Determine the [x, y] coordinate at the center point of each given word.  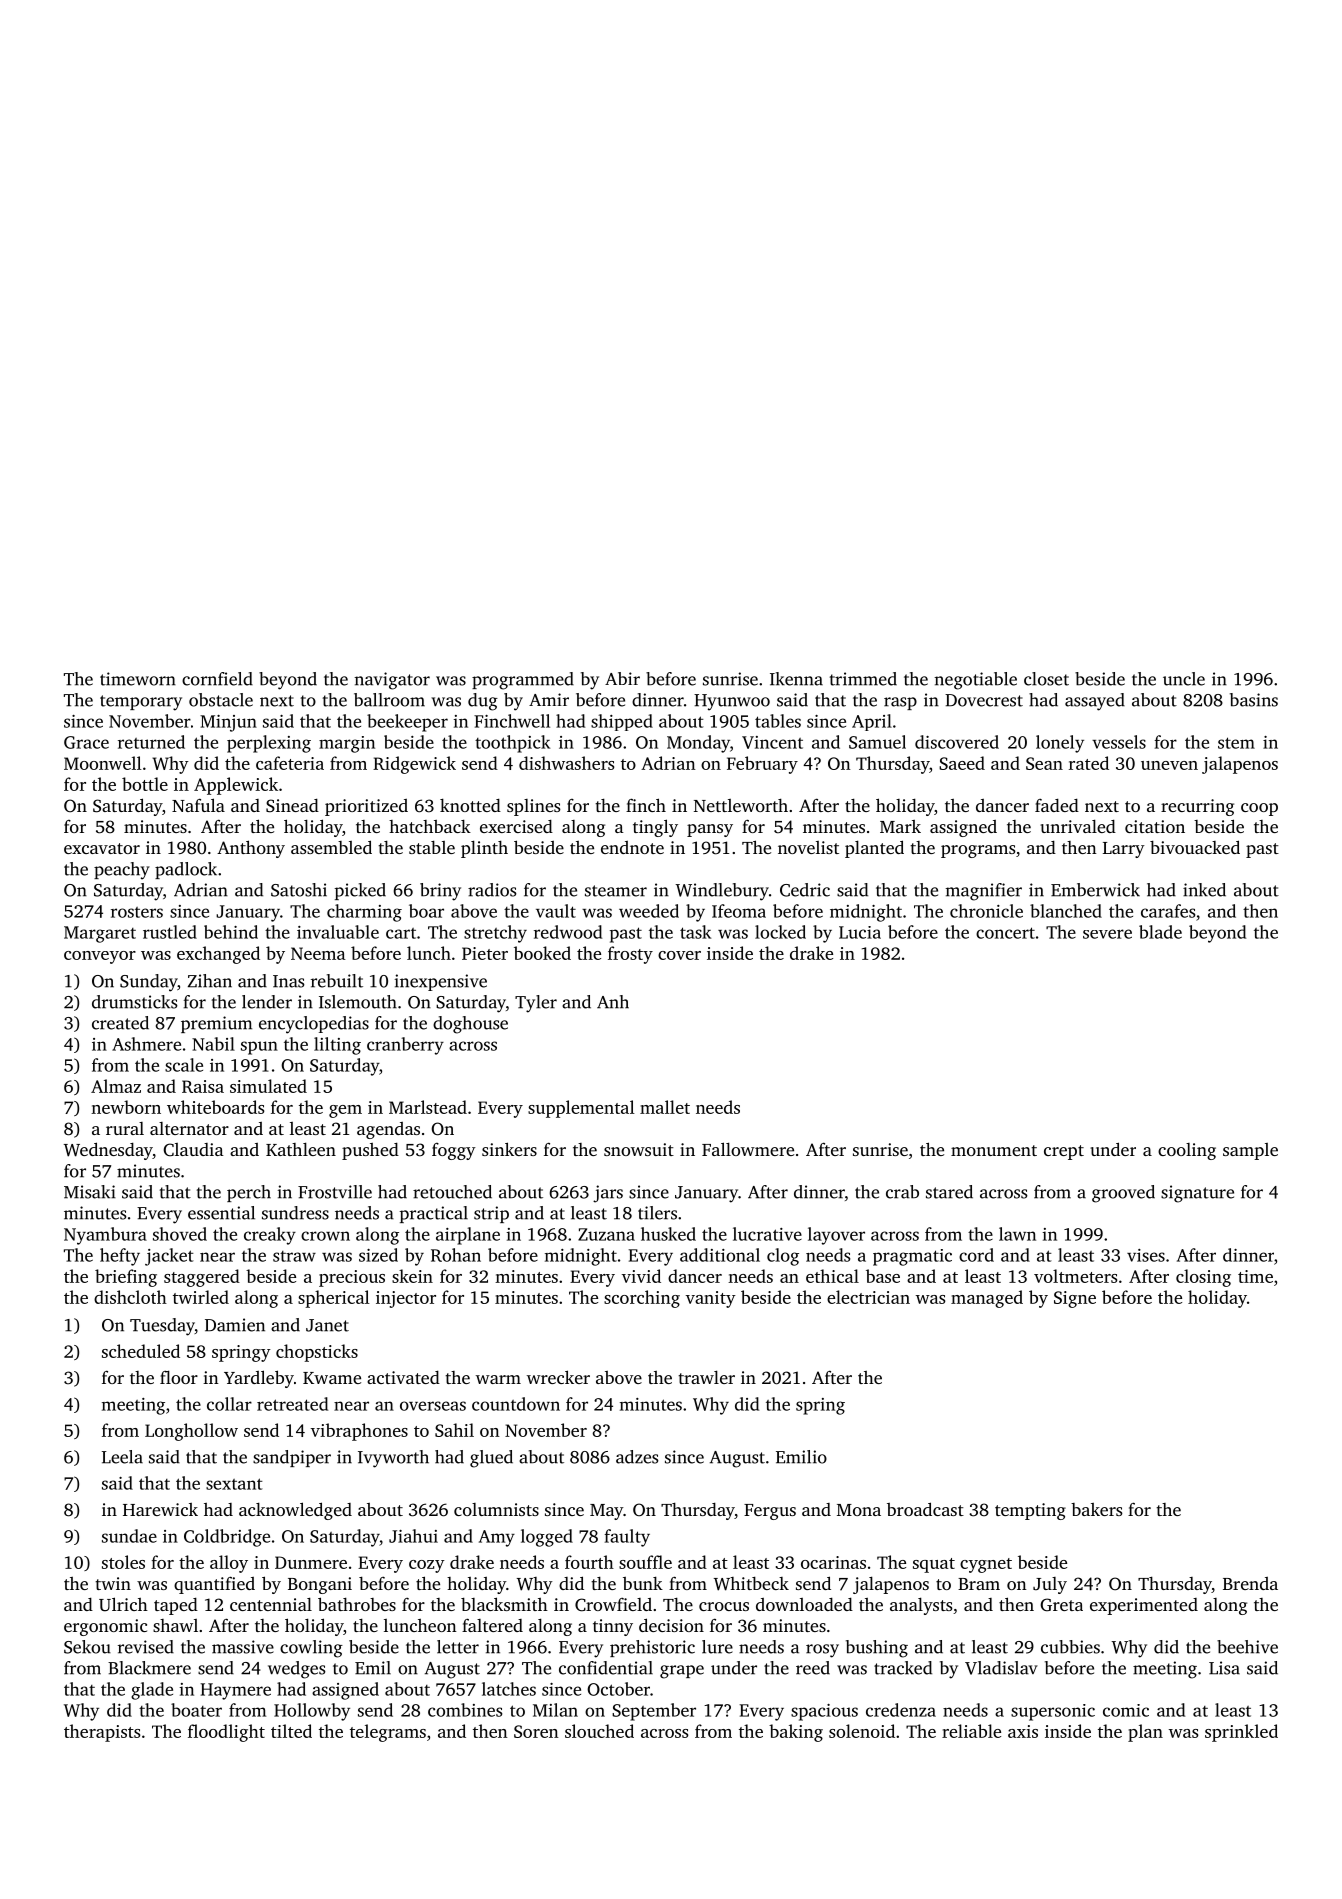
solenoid [862, 1731]
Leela [122, 1457]
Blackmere [149, 1668]
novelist [808, 847]
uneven [1169, 765]
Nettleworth [741, 805]
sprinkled [1241, 1733]
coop [1259, 809]
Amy [497, 1538]
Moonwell [103, 763]
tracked [903, 1668]
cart [401, 933]
